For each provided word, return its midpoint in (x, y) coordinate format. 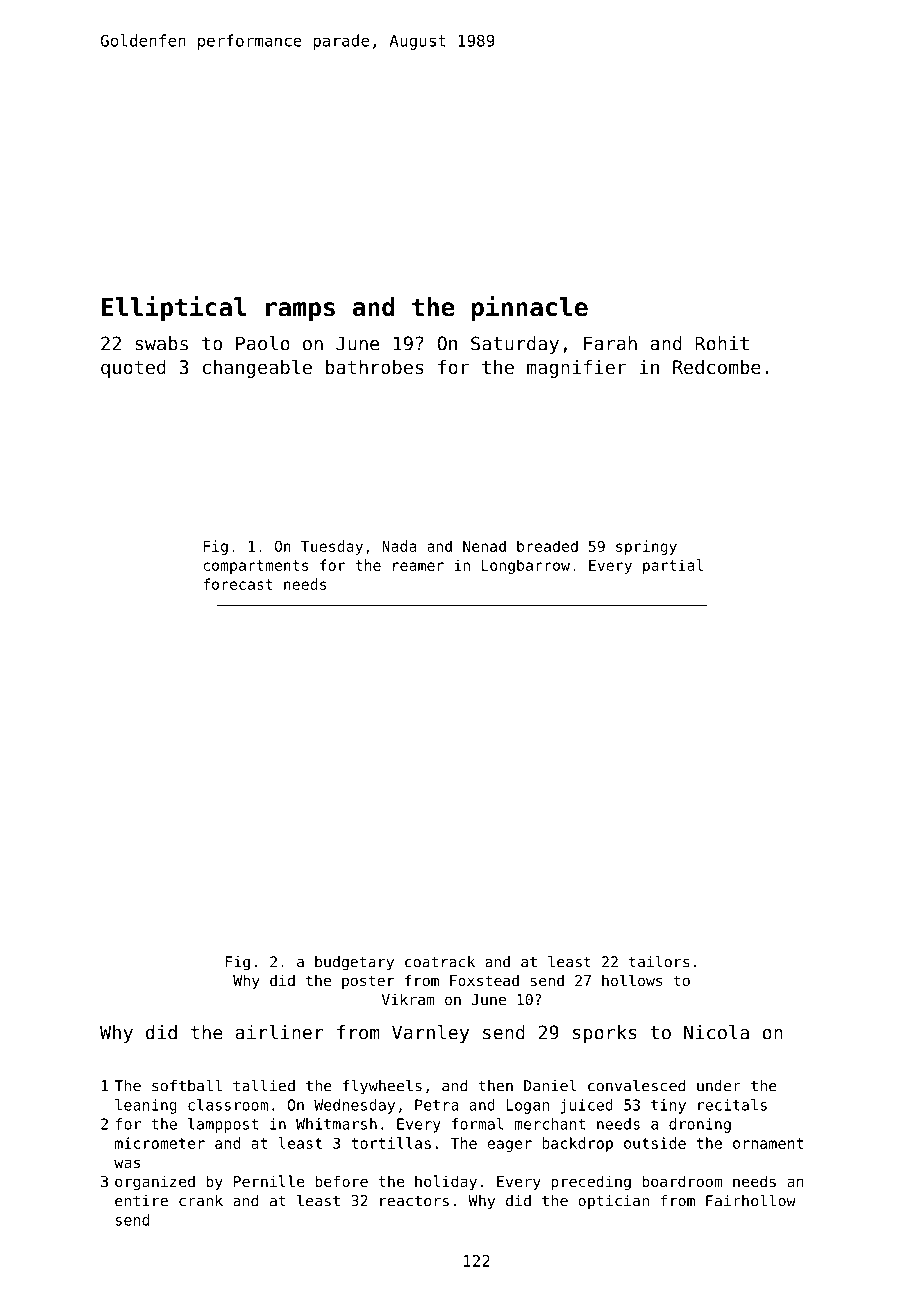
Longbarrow (526, 566)
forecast (238, 584)
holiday (446, 1182)
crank (201, 1201)
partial (673, 566)
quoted (133, 369)
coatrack (440, 962)
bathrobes (375, 367)
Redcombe (717, 367)
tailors (659, 962)
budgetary (354, 963)
